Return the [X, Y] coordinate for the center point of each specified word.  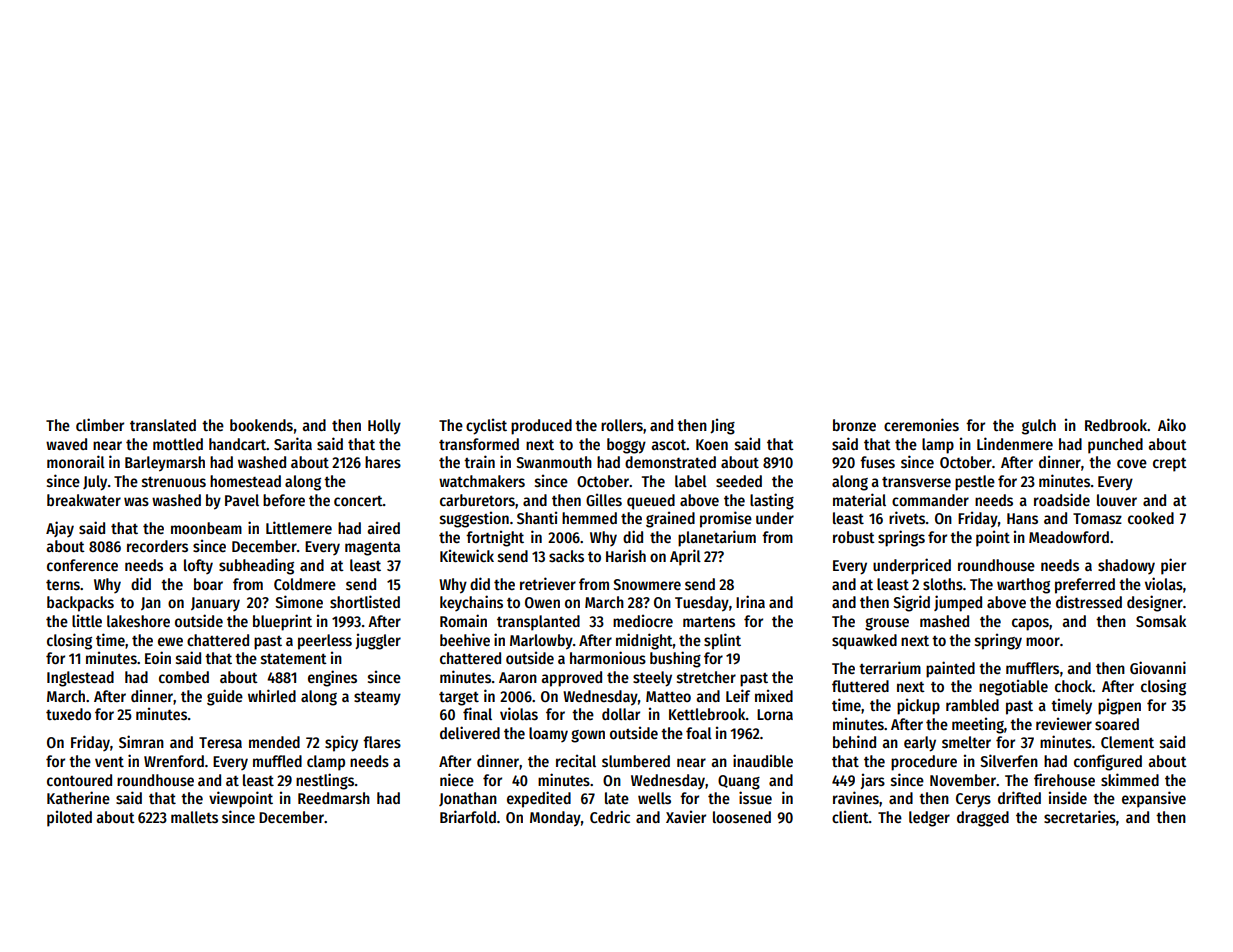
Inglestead [80, 679]
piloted [69, 818]
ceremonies [921, 425]
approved [571, 679]
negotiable [1013, 687]
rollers [622, 425]
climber [100, 424]
